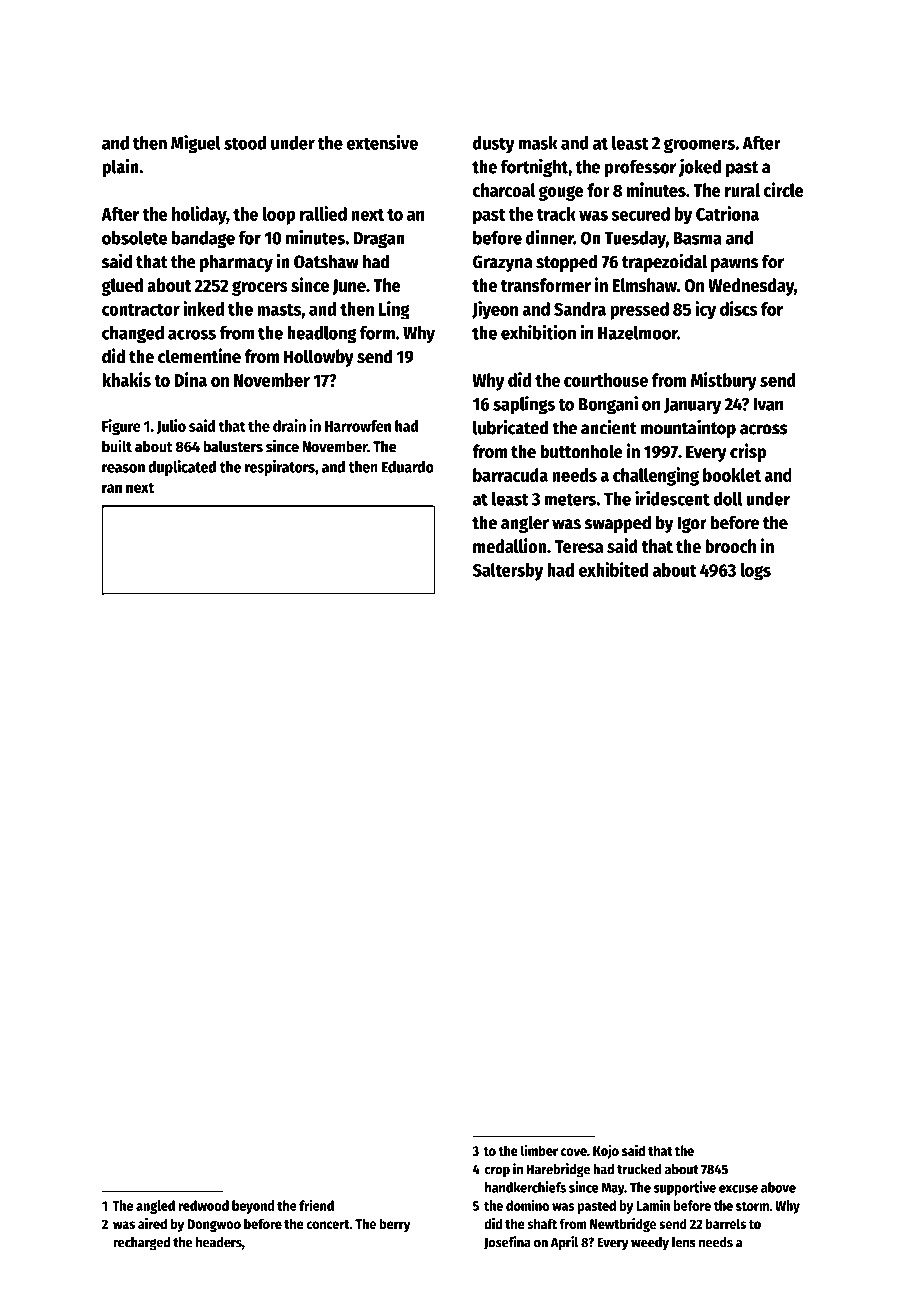  What do you see at coordinates (699, 146) in the screenshot?
I see `groomers` at bounding box center [699, 146].
